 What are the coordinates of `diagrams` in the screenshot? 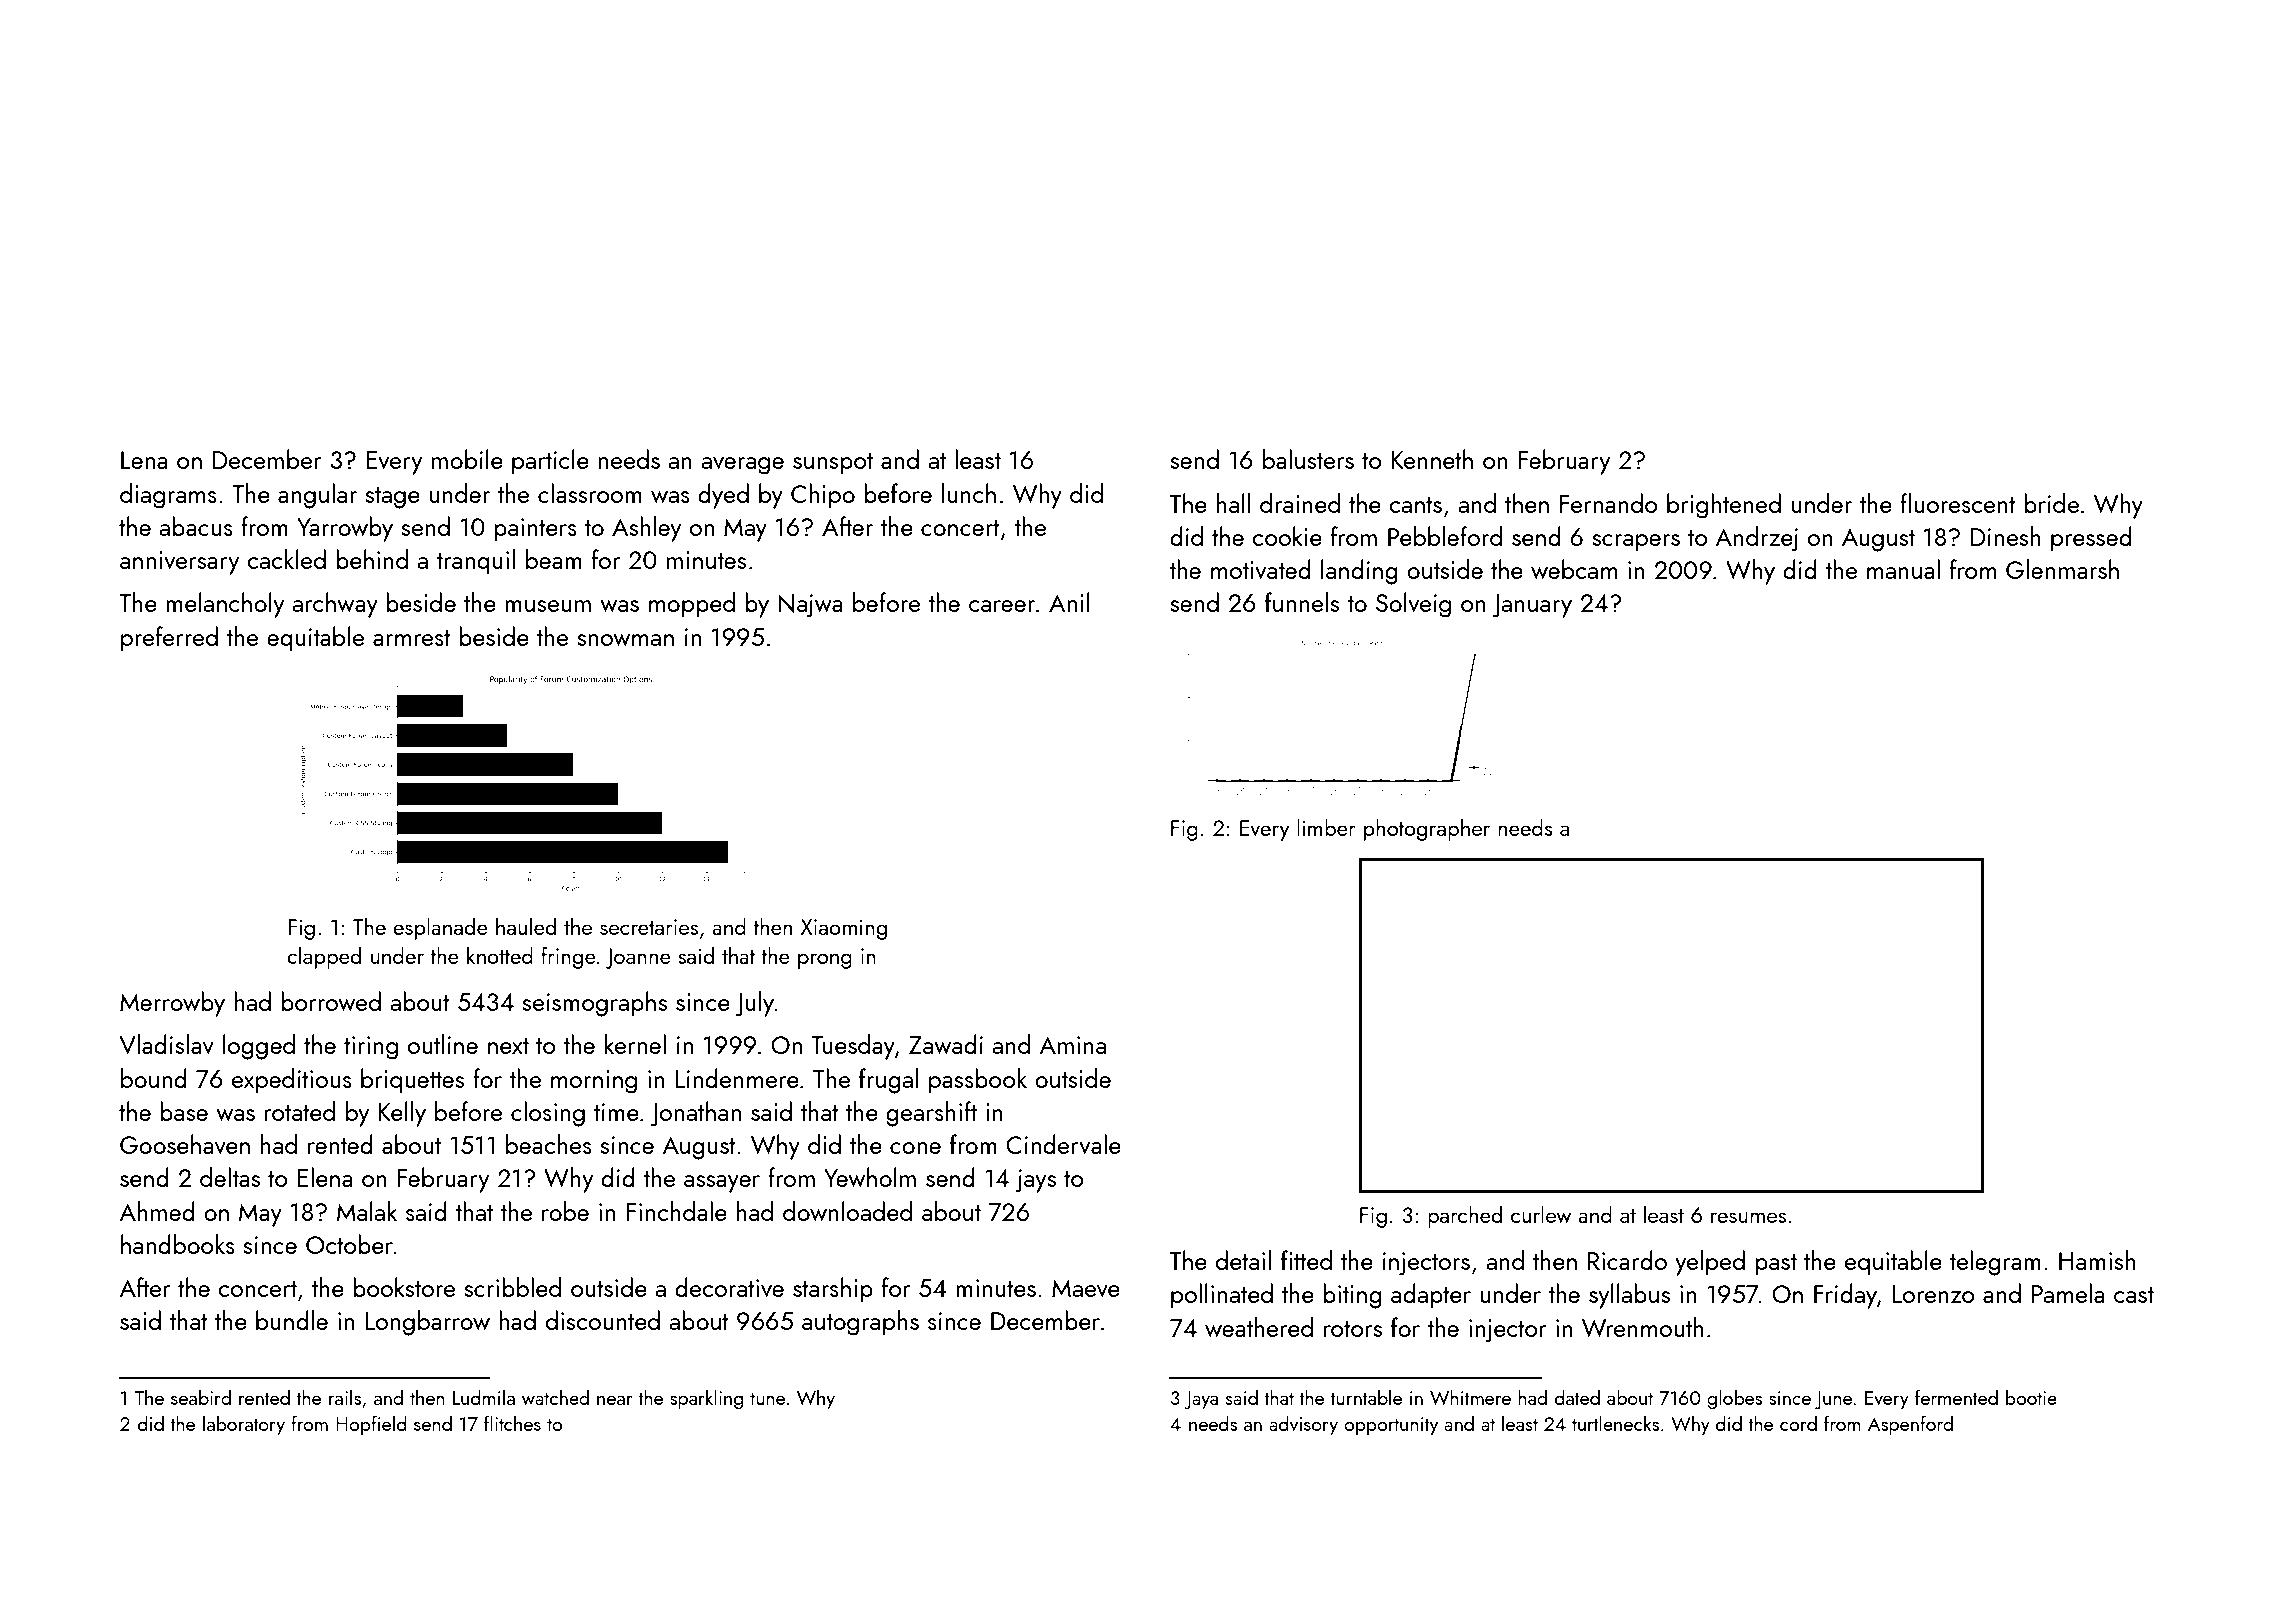 It's located at (168, 496).
